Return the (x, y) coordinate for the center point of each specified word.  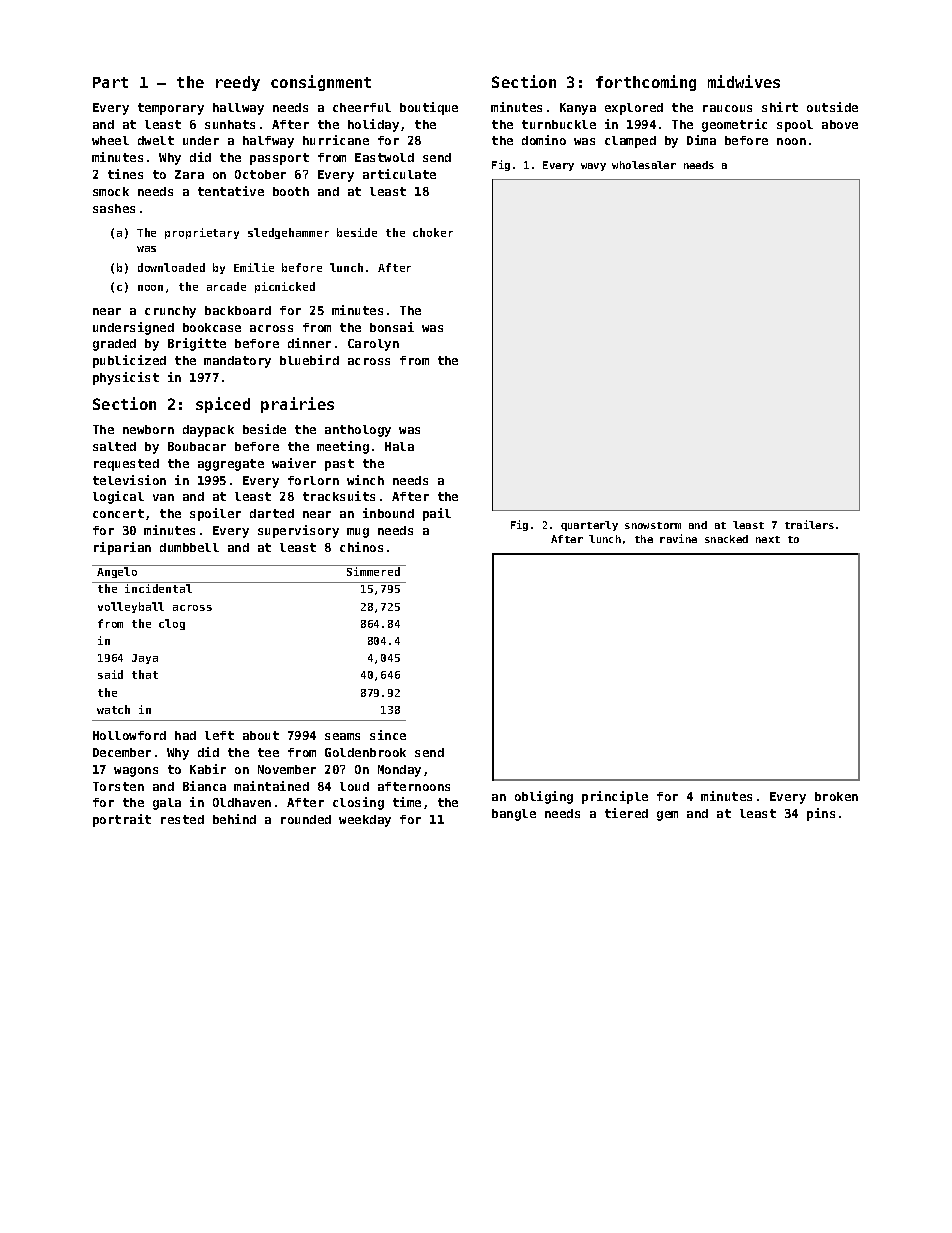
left (219, 735)
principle (615, 797)
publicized (129, 361)
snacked (726, 539)
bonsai (392, 327)
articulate (399, 174)
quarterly (589, 526)
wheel (110, 140)
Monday (399, 771)
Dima (701, 140)
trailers (809, 524)
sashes (114, 208)
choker (433, 232)
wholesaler (644, 165)
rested (182, 819)
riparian (122, 548)
